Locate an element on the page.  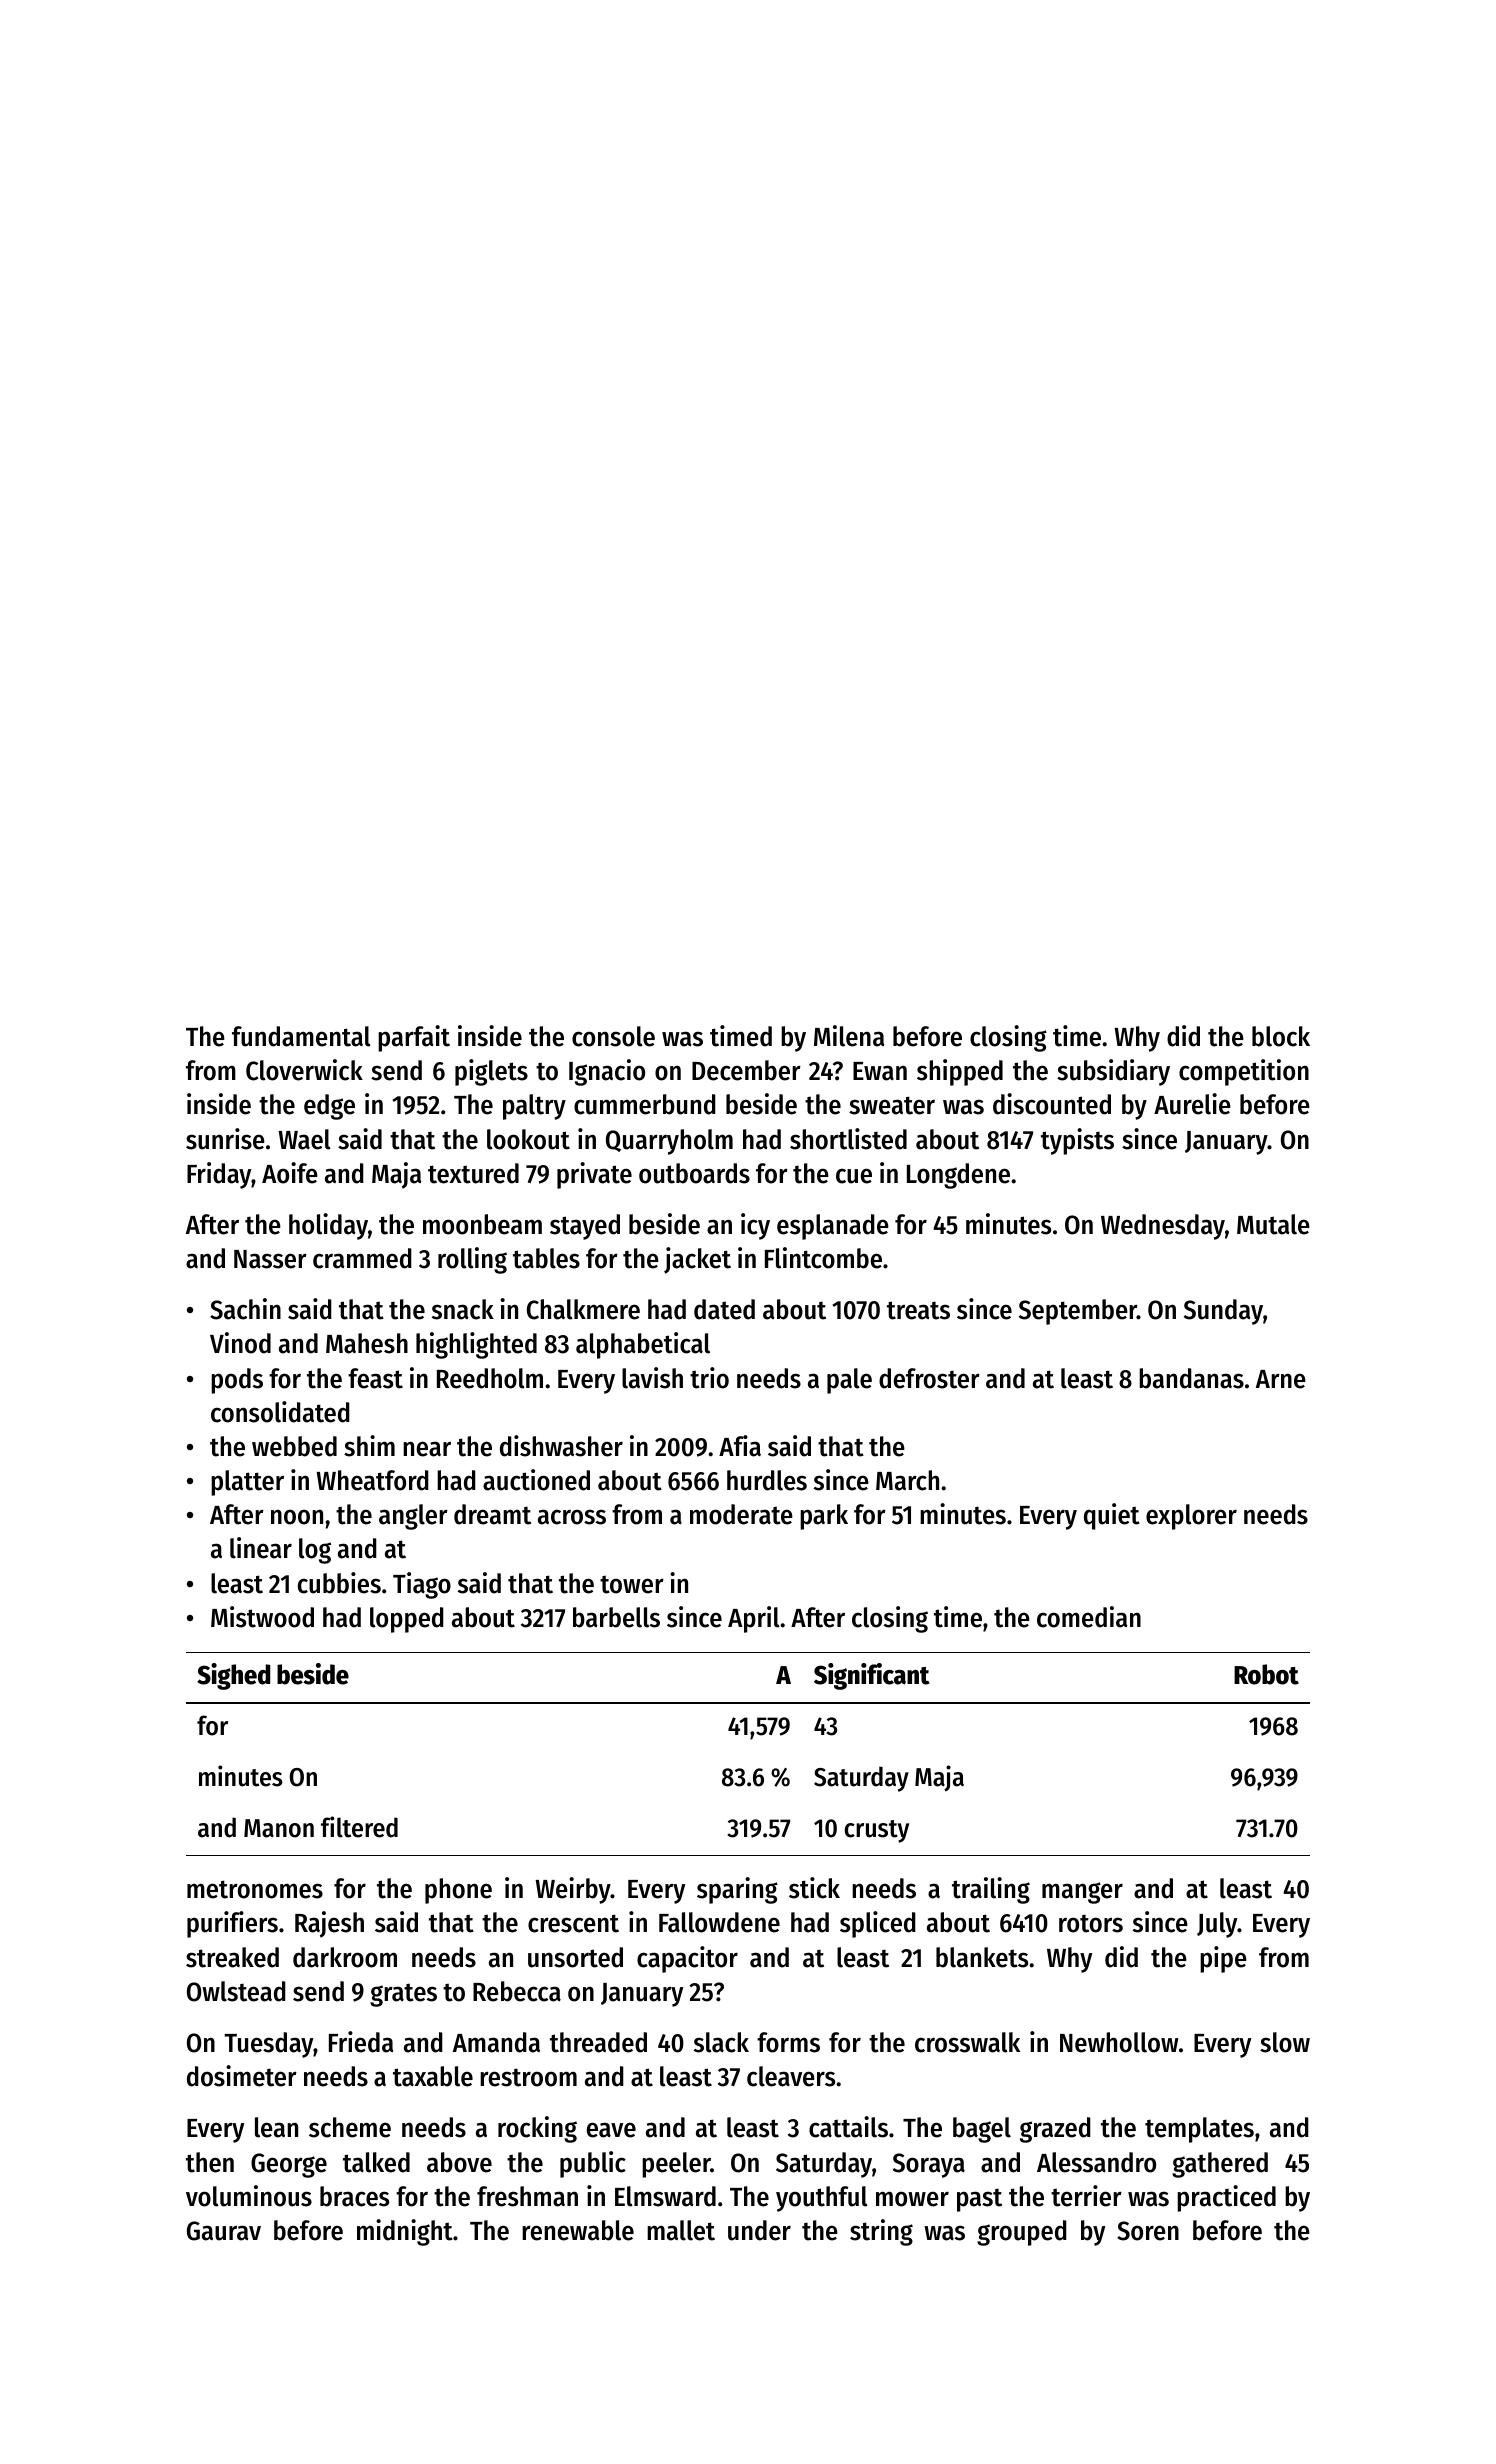
threaded is located at coordinates (598, 2042).
